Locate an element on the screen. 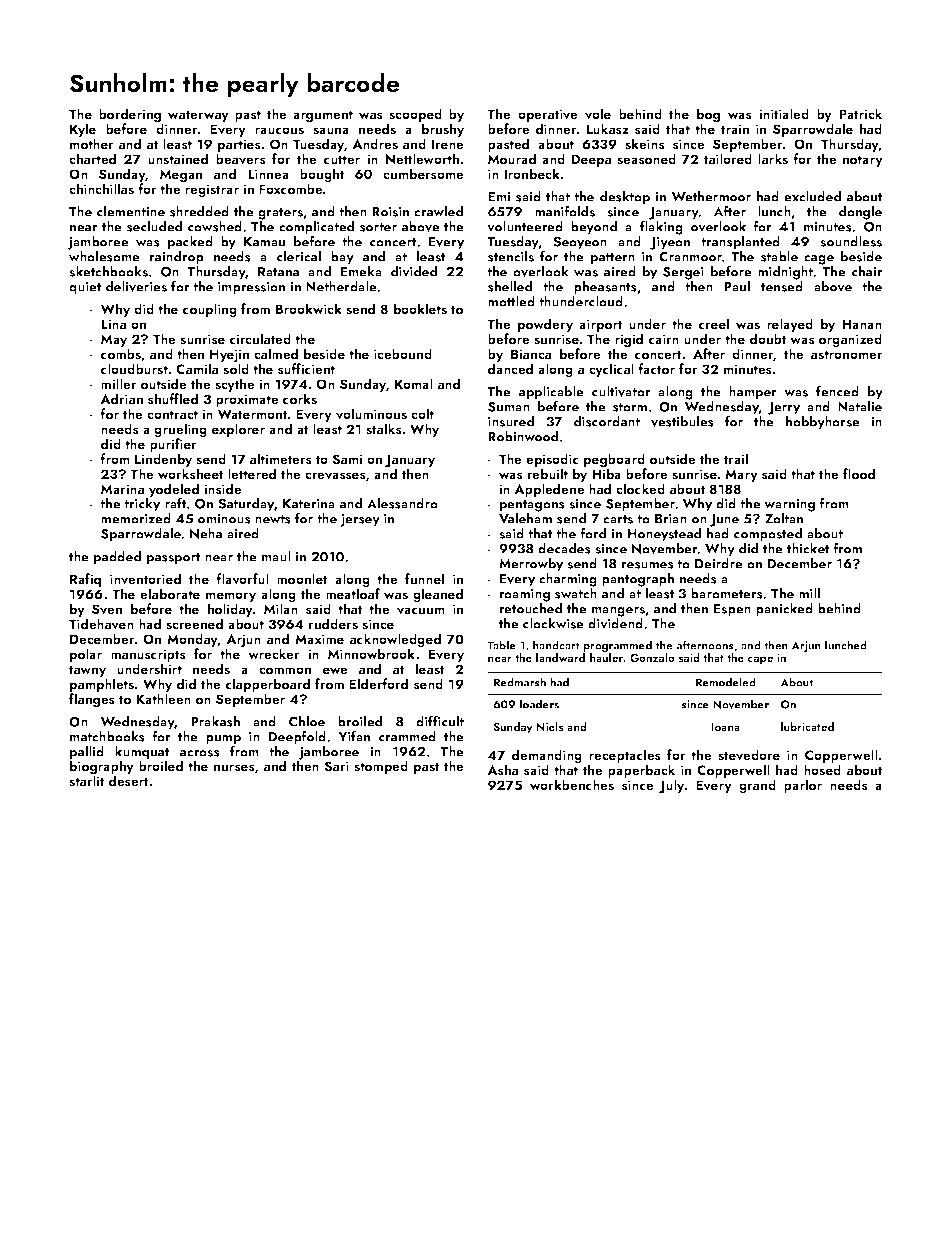 The width and height of the screenshot is (952, 1233). colt is located at coordinates (422, 413).
